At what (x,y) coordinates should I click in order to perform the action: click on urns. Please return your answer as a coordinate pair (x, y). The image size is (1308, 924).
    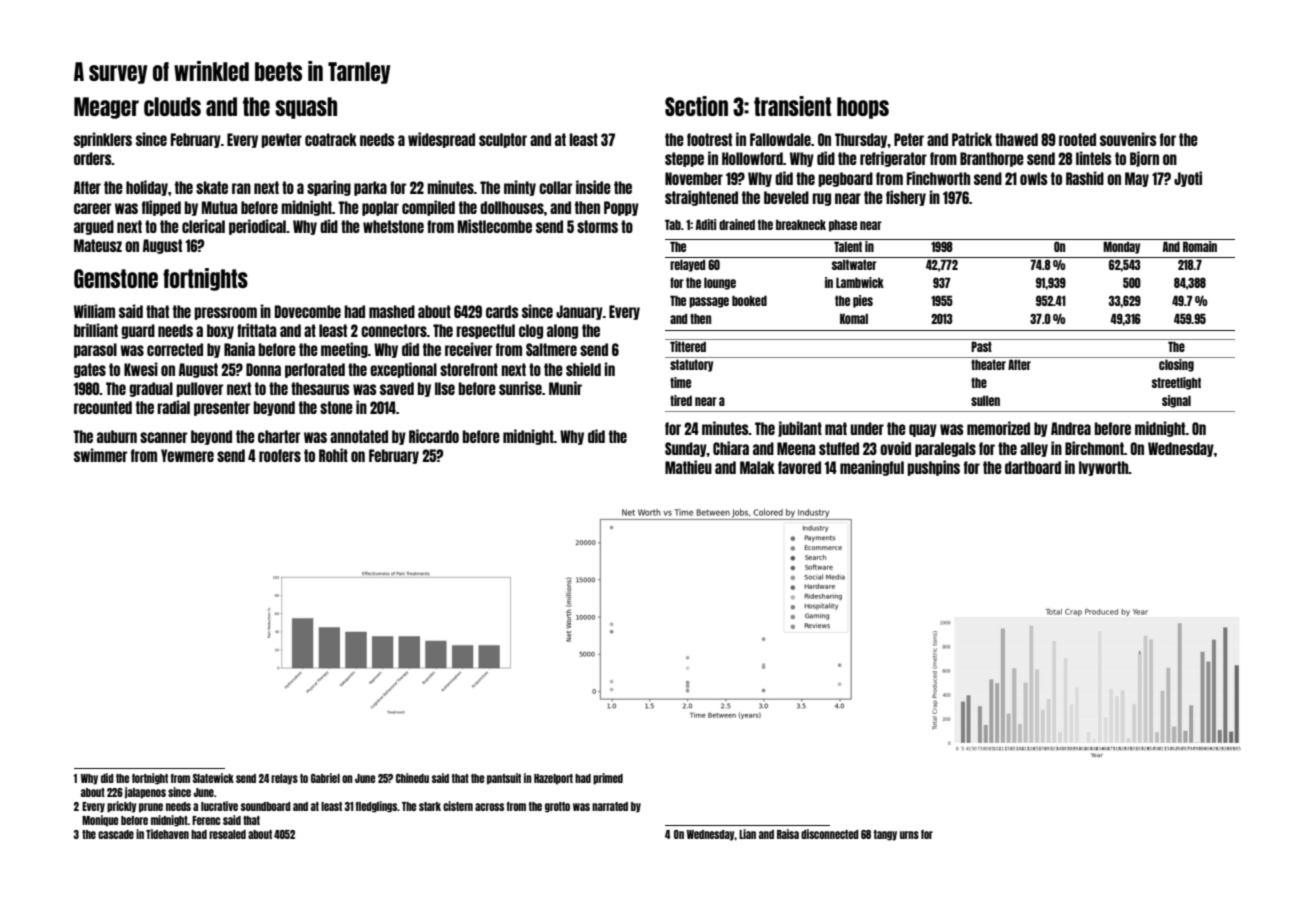
    Looking at the image, I should click on (909, 835).
